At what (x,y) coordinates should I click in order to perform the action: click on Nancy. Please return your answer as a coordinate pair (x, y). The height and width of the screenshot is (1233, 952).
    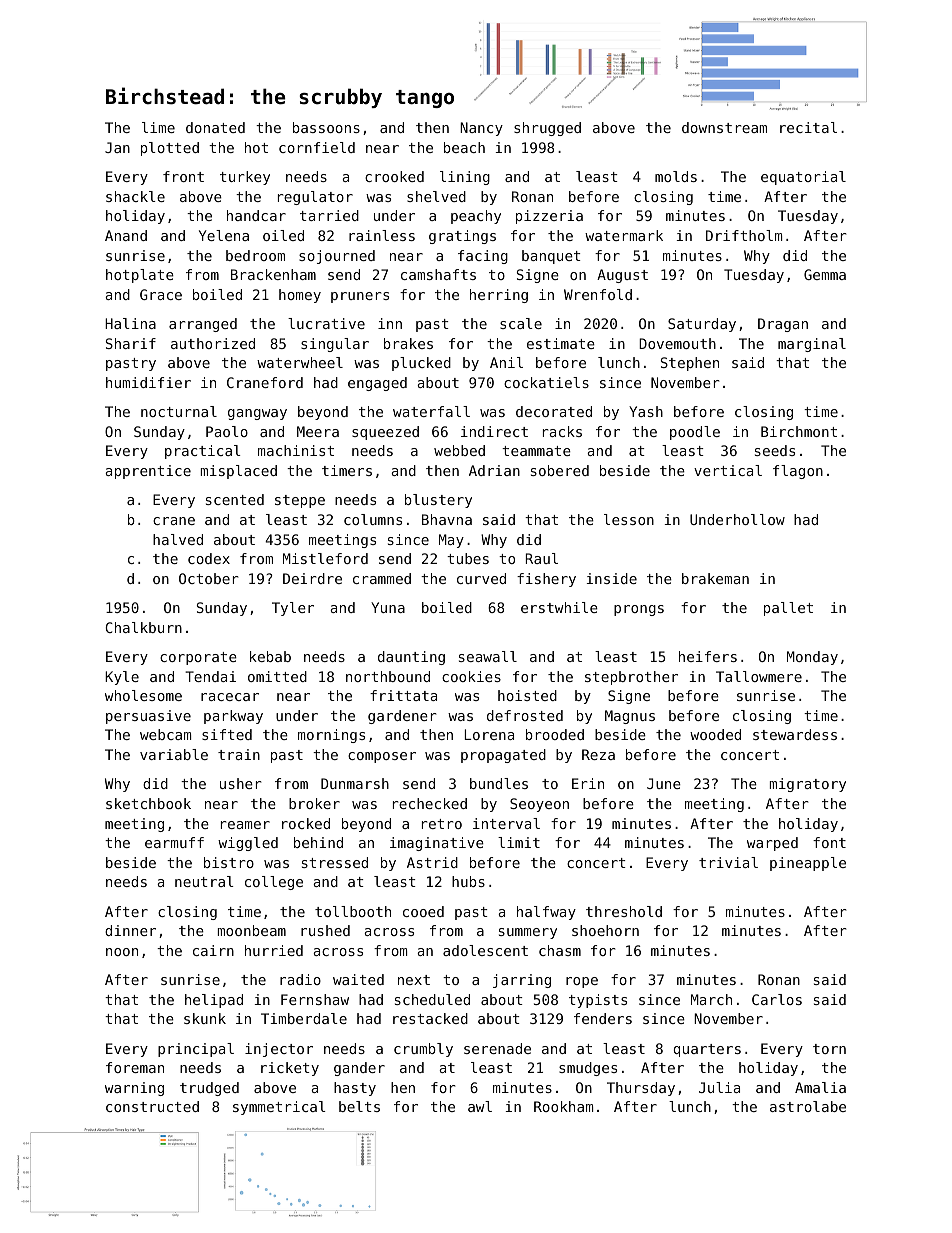
    Looking at the image, I should click on (481, 129).
